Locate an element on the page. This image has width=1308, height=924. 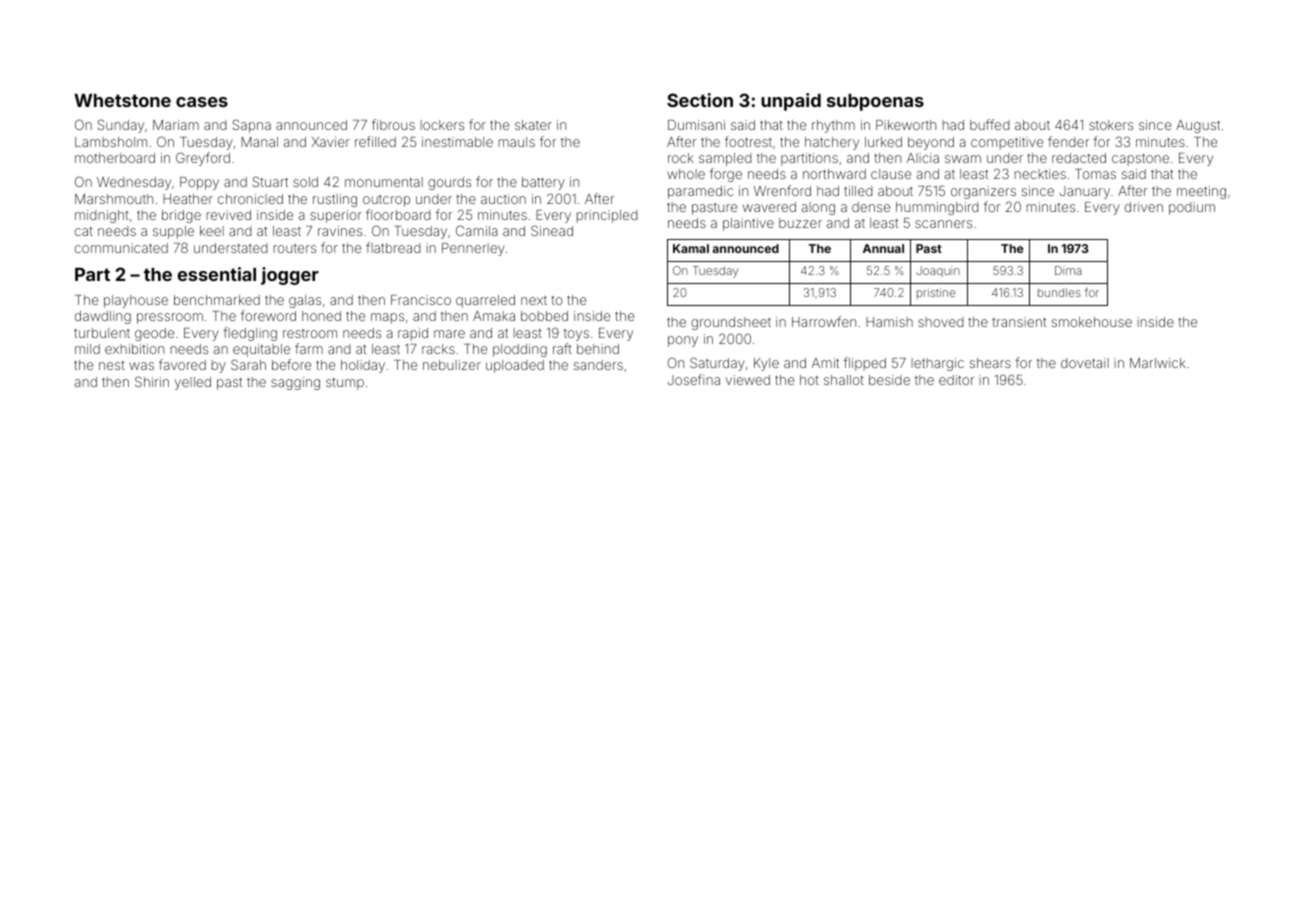
cases is located at coordinates (202, 102).
